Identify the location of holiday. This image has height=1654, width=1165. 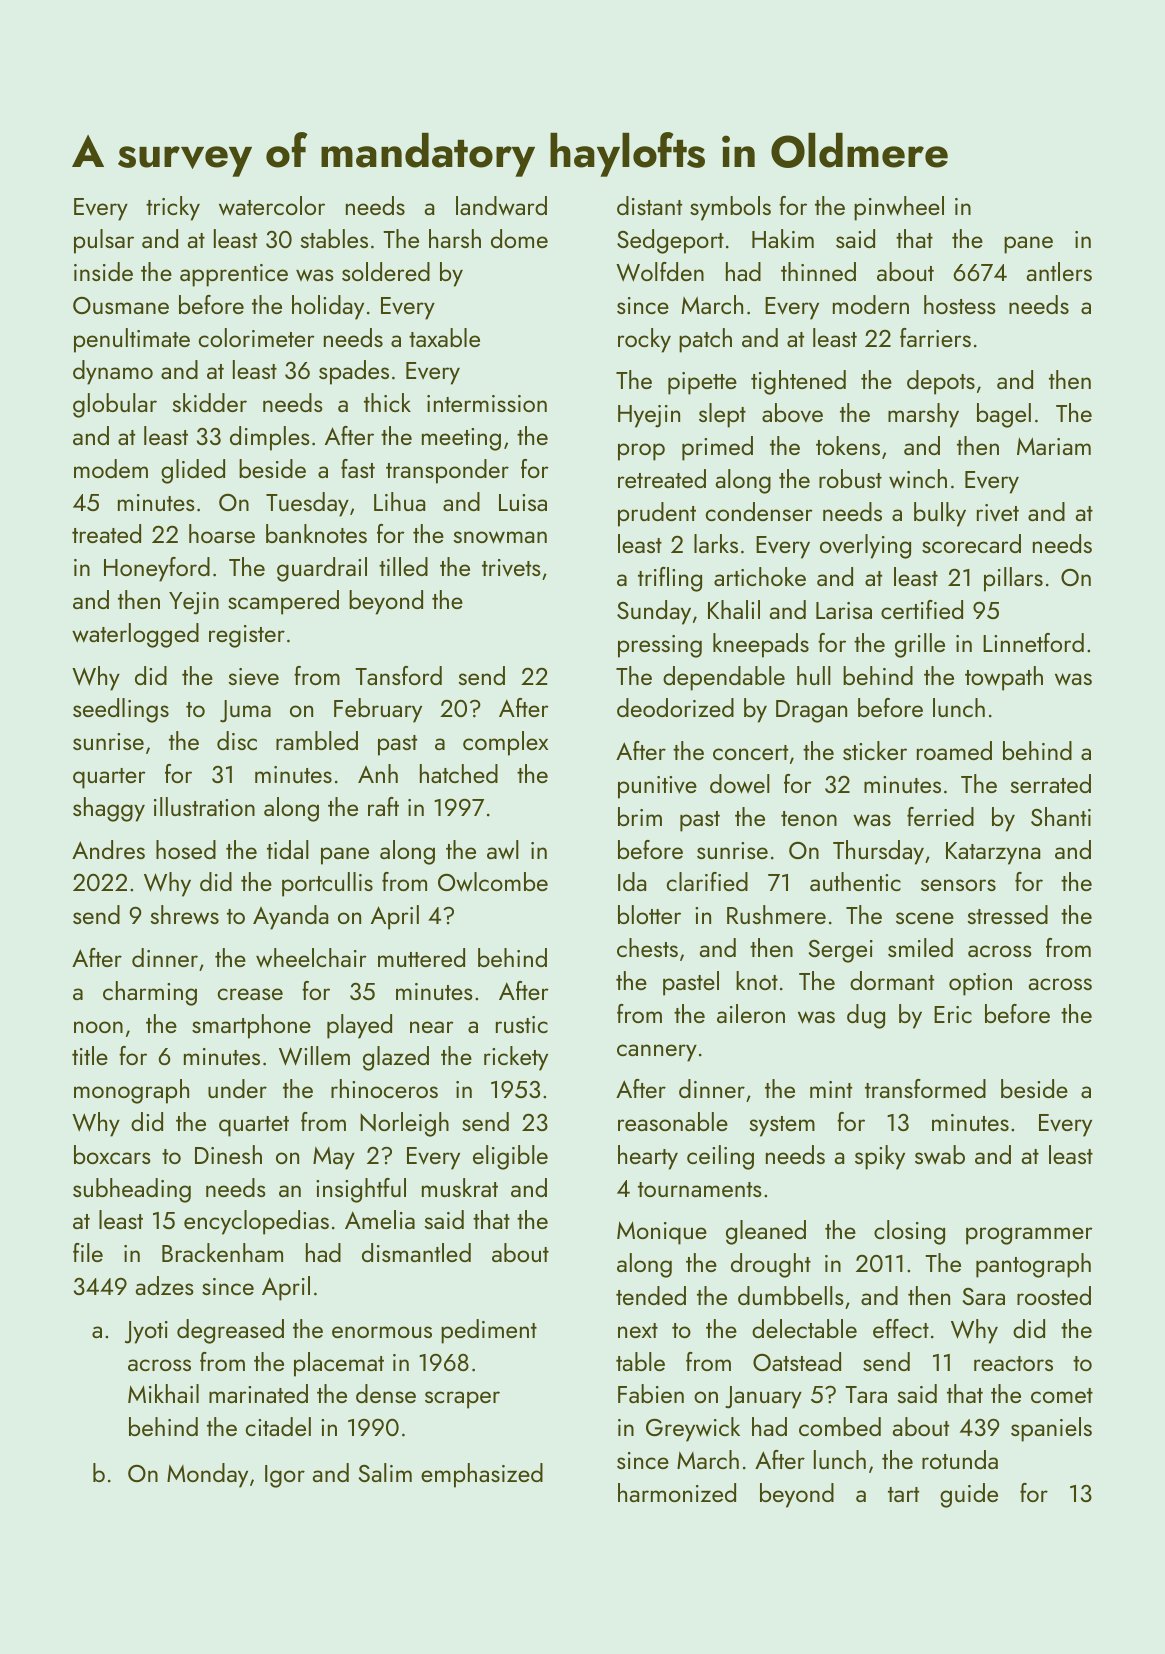
(328, 307).
